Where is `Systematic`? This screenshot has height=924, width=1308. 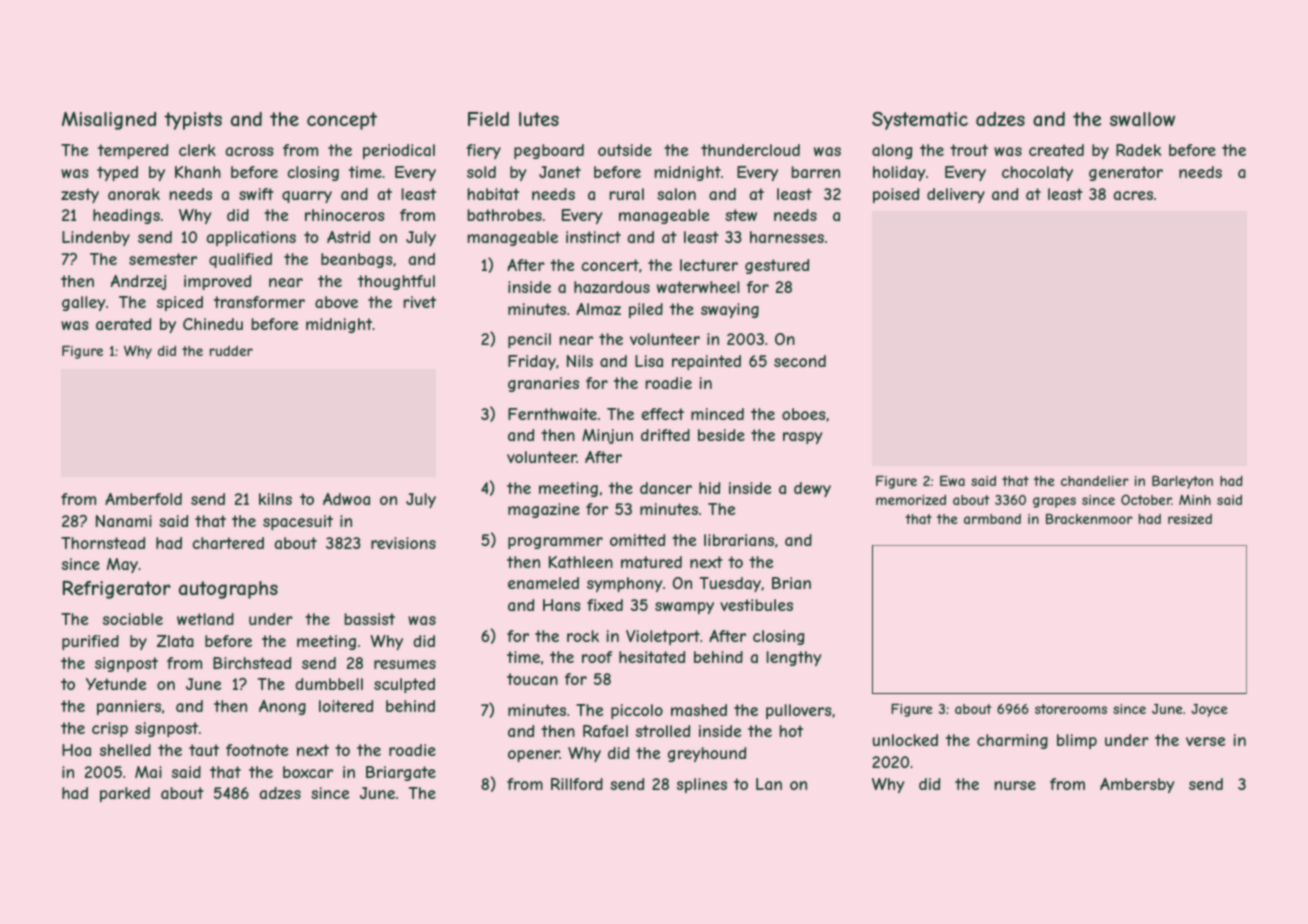
Systematic is located at coordinates (920, 121).
